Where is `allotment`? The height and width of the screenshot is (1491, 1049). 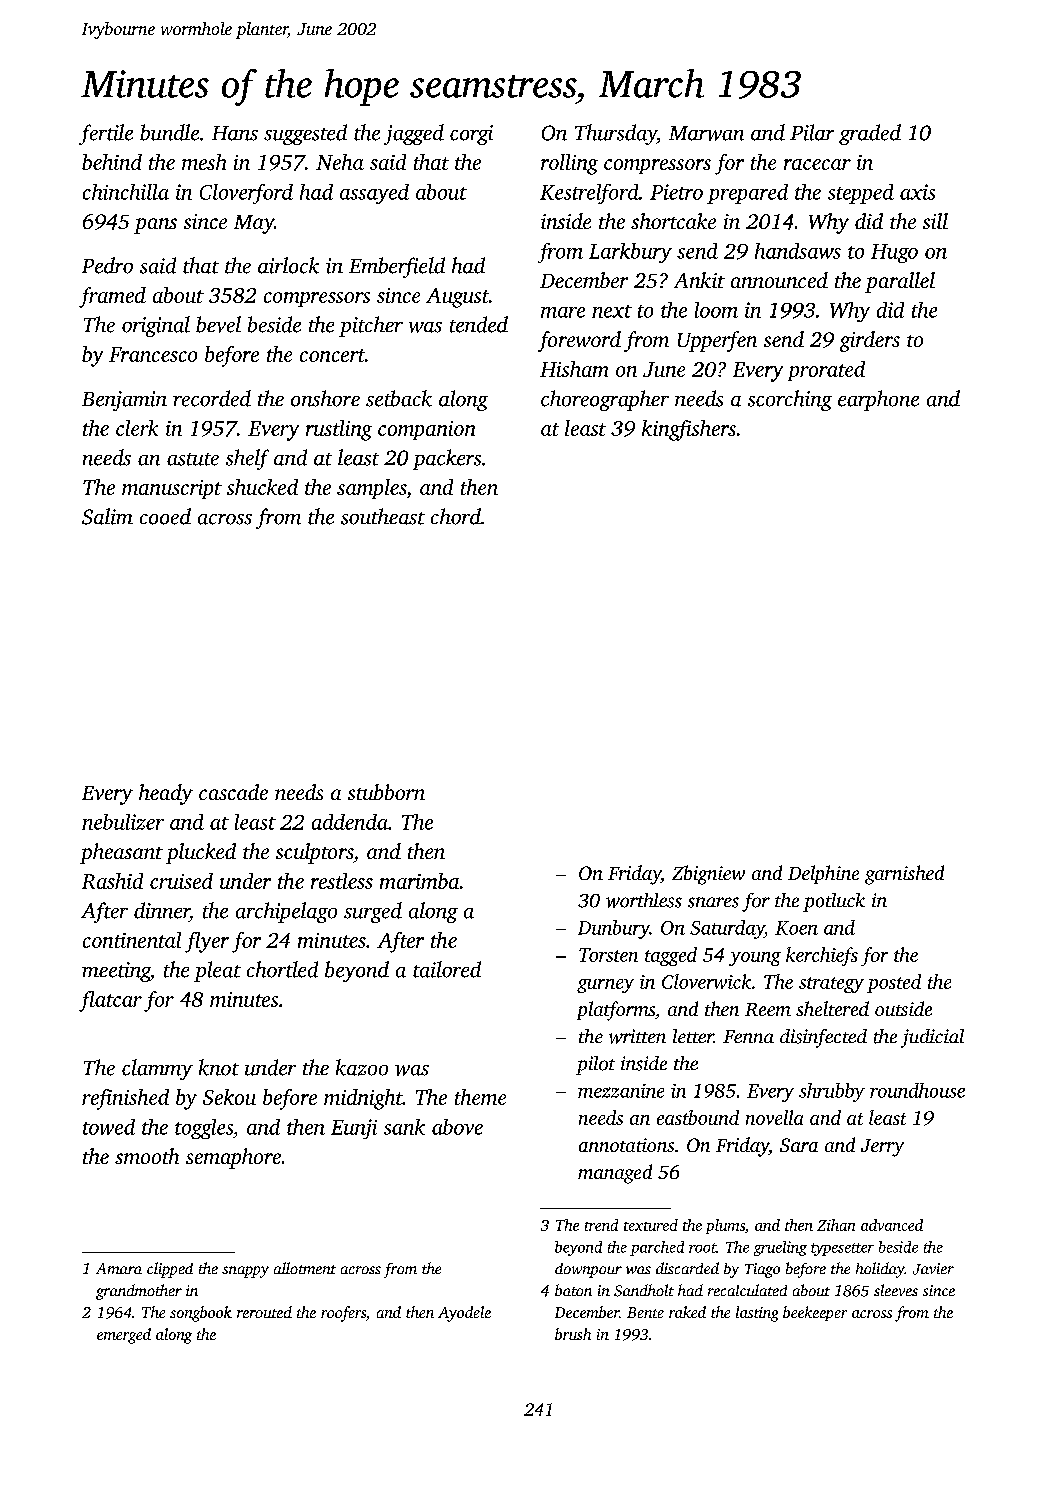 allotment is located at coordinates (305, 1268).
